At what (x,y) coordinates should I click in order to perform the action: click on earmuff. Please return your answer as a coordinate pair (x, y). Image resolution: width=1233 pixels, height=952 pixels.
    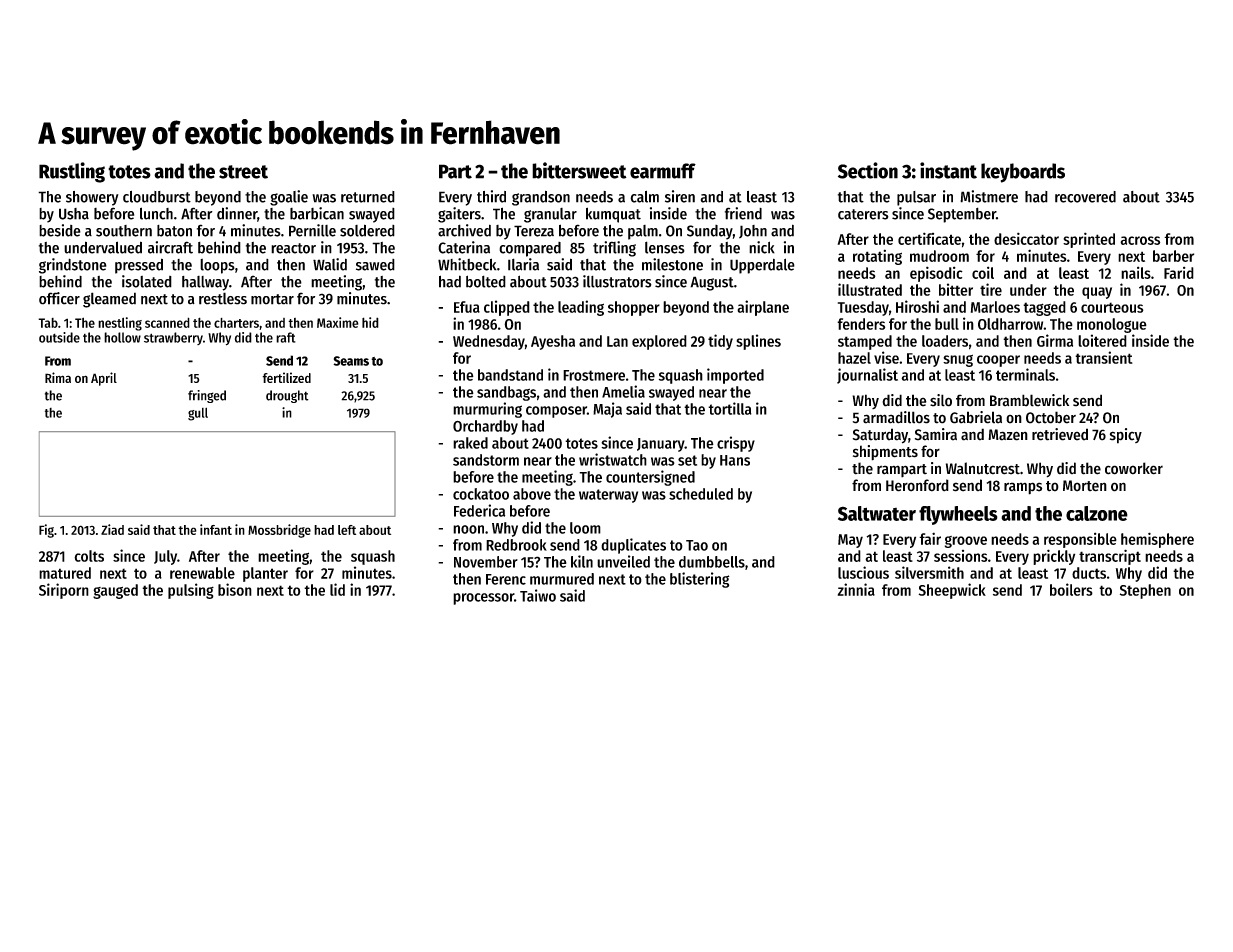
    Looking at the image, I should click on (663, 171).
